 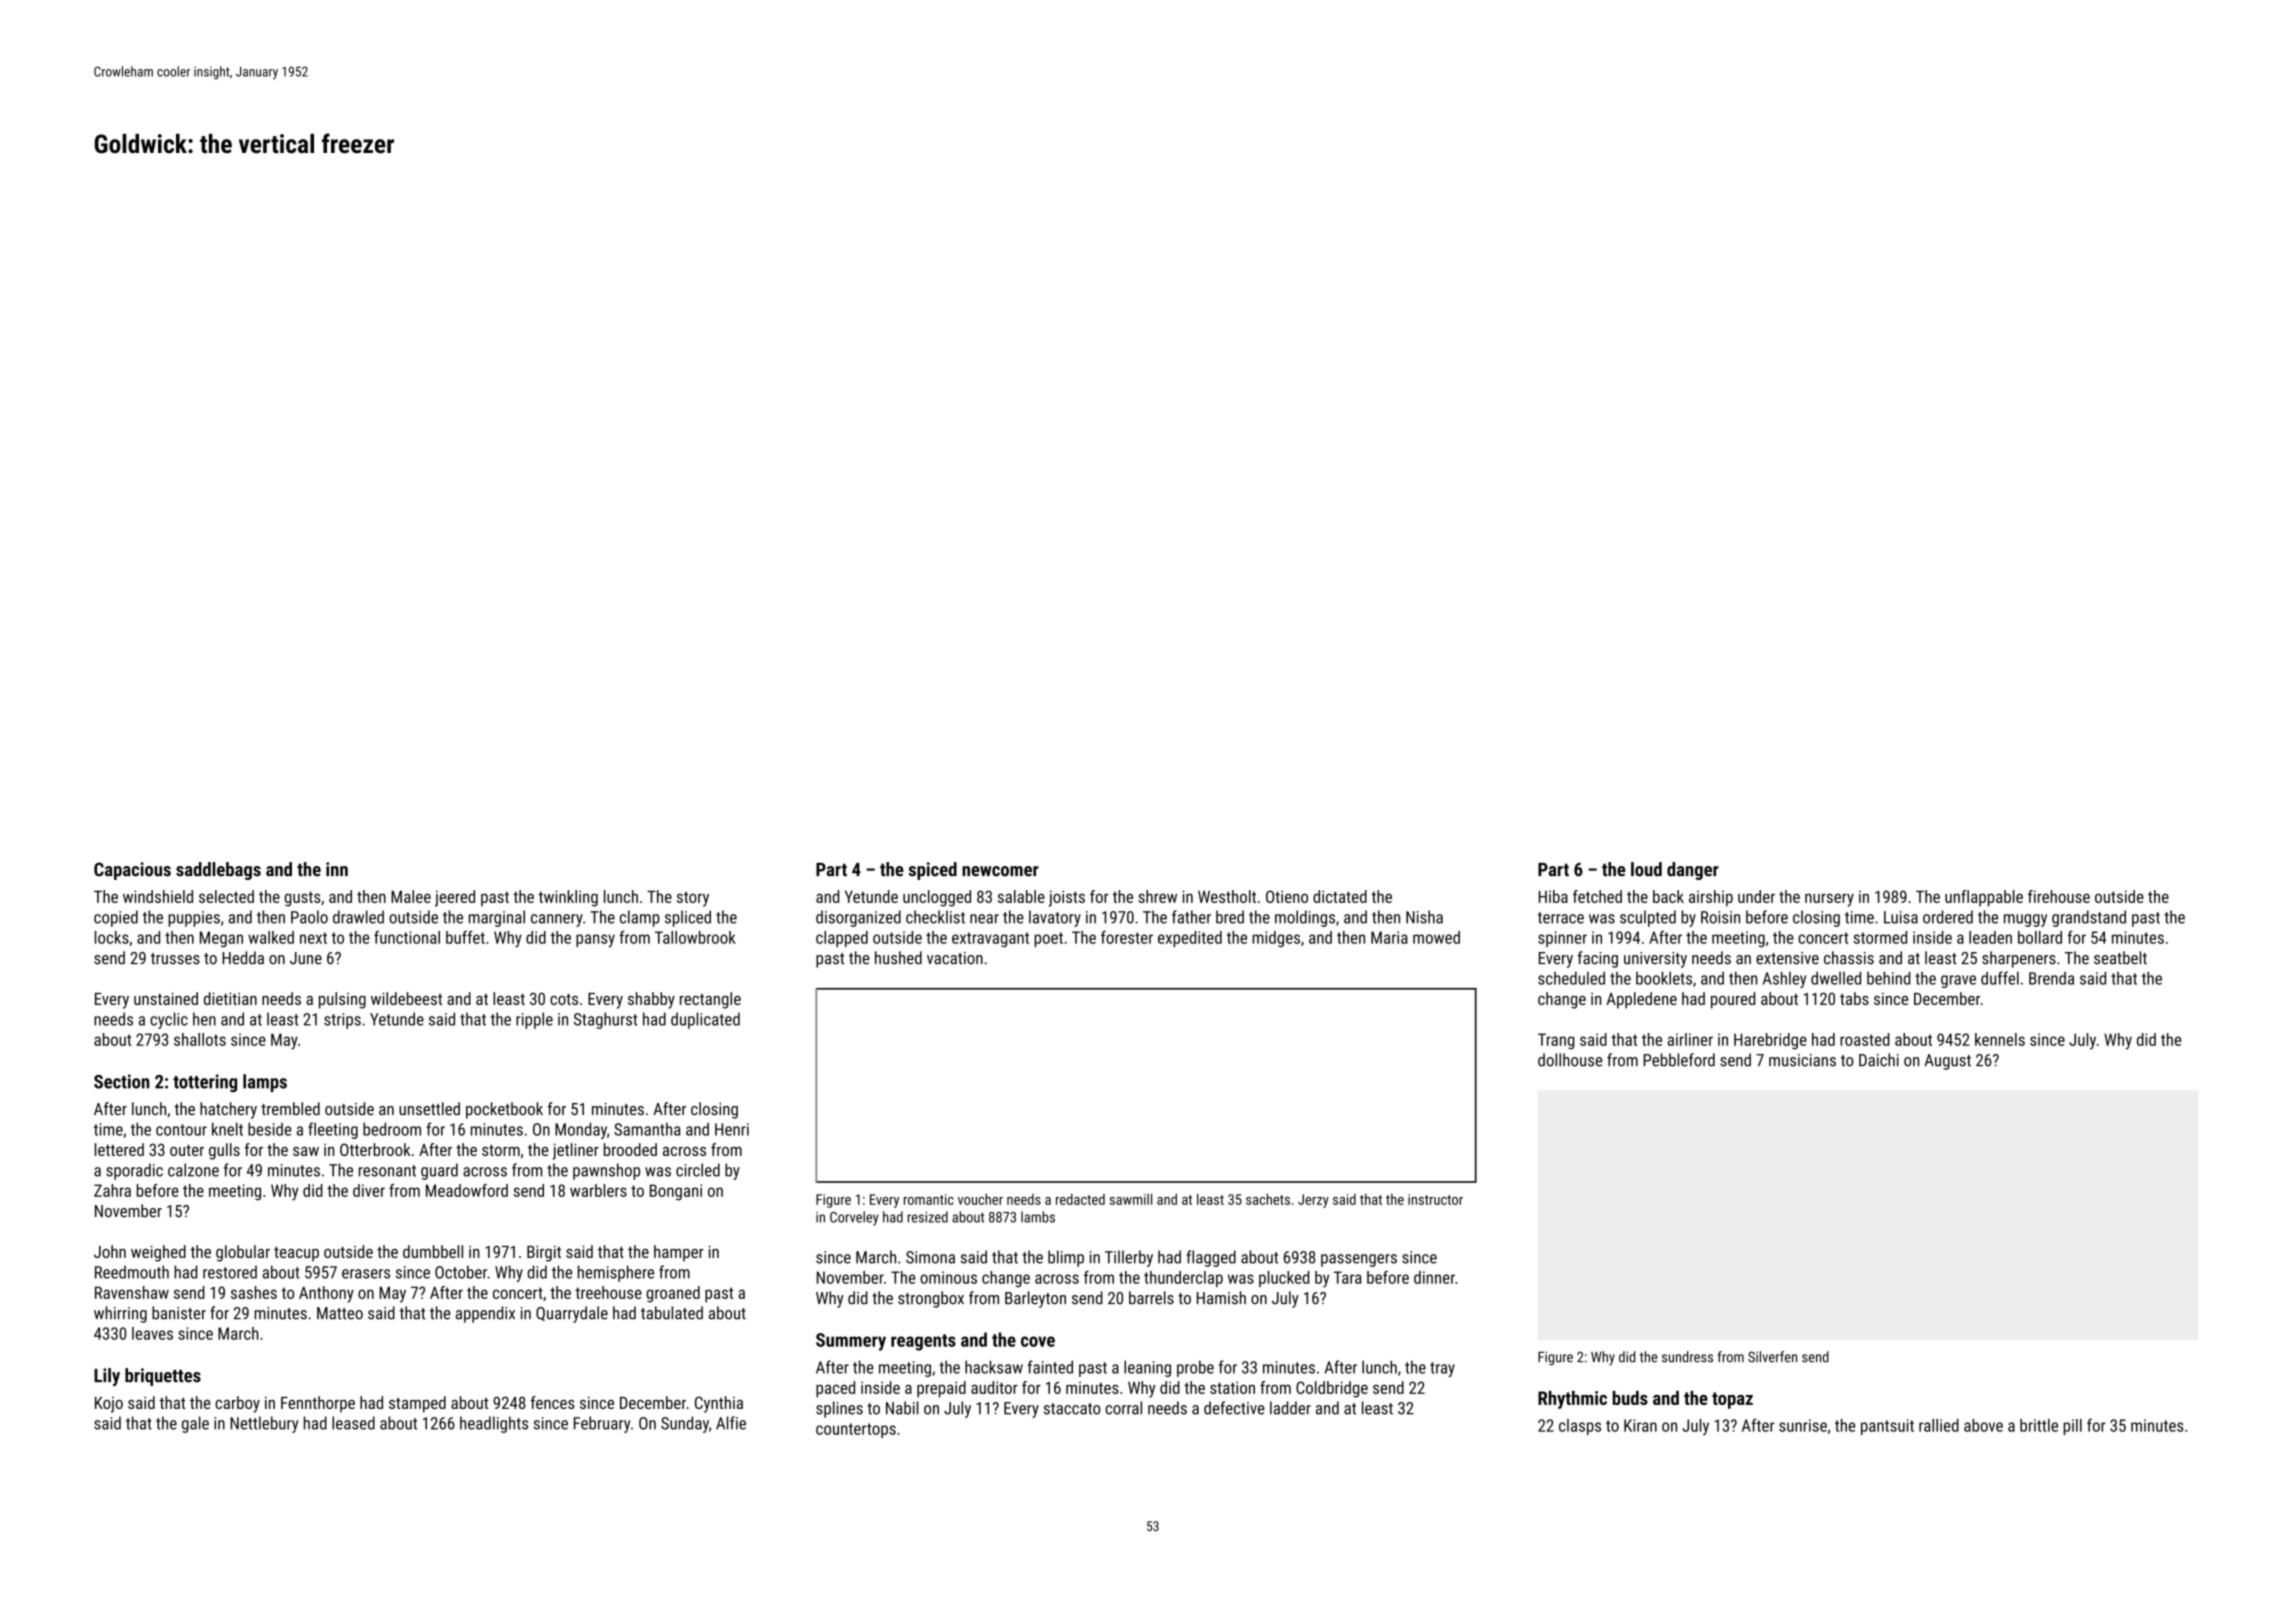 What do you see at coordinates (544, 1253) in the screenshot?
I see `Birgit` at bounding box center [544, 1253].
